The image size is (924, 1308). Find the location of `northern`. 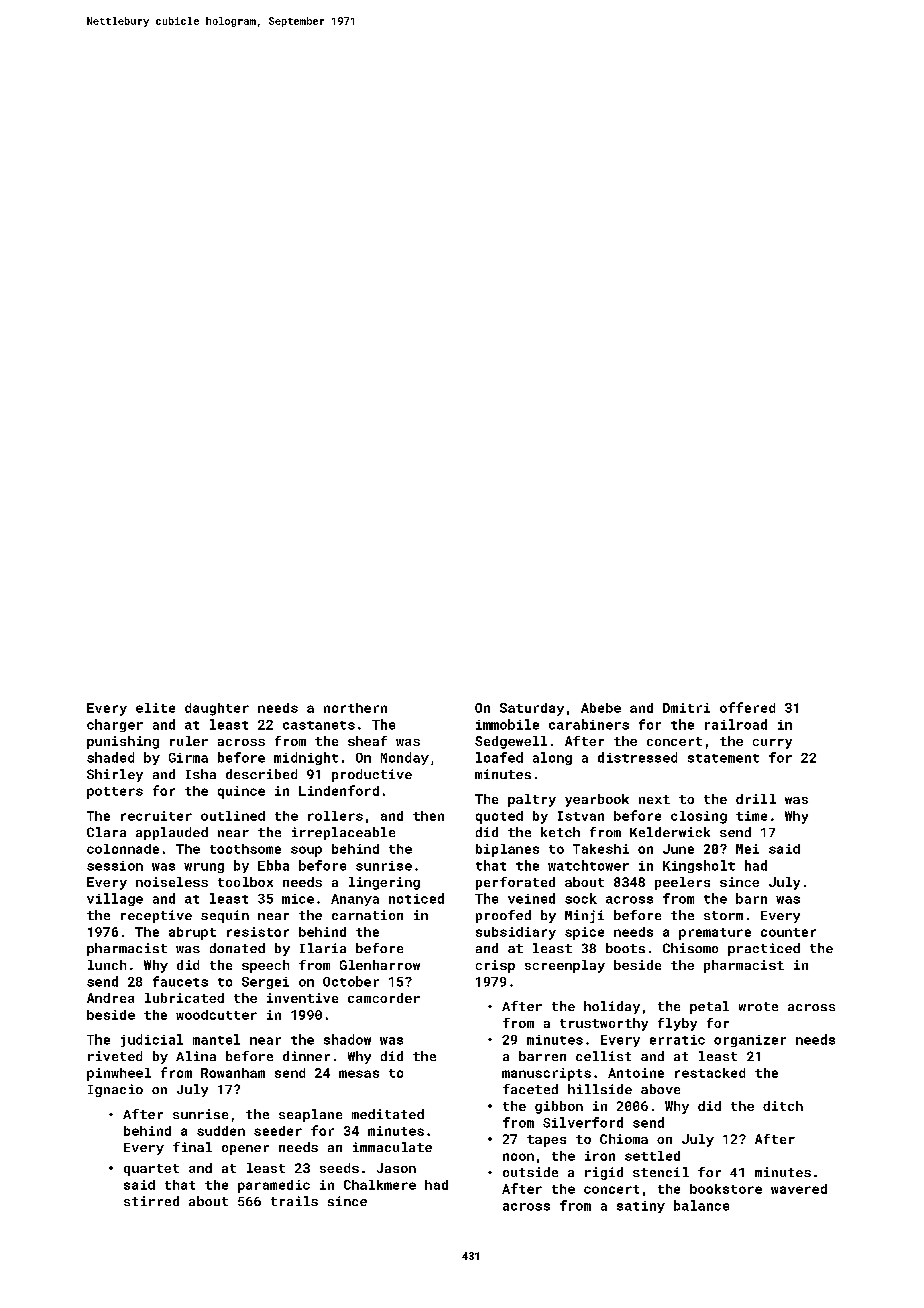

northern is located at coordinates (355, 708).
